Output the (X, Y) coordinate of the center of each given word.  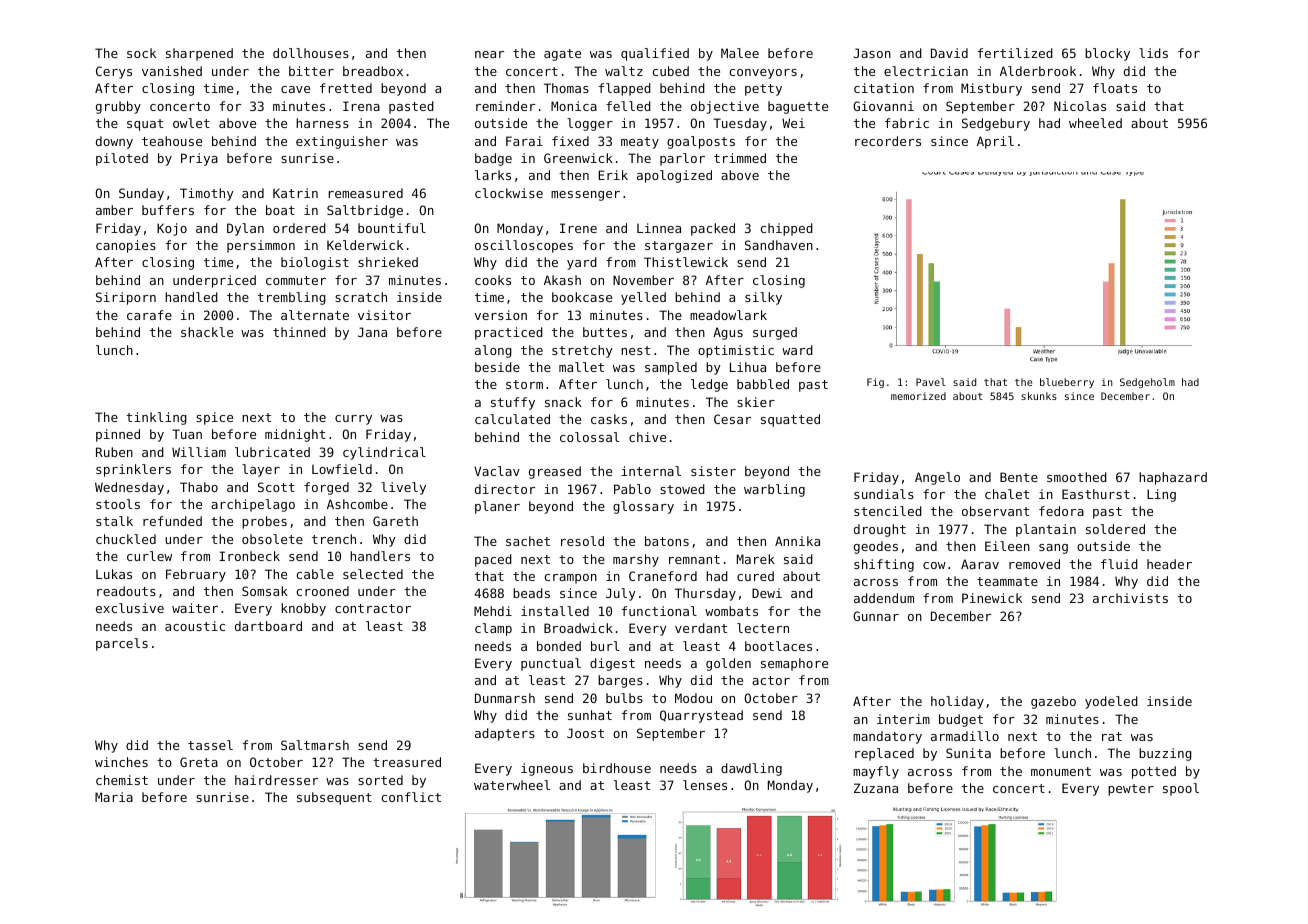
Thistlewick (686, 262)
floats (1115, 88)
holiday (957, 702)
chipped (787, 229)
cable (315, 574)
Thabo (199, 487)
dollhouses (311, 53)
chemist (122, 780)
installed (555, 611)
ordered (299, 228)
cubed (671, 71)
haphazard (1173, 478)
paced (493, 560)
